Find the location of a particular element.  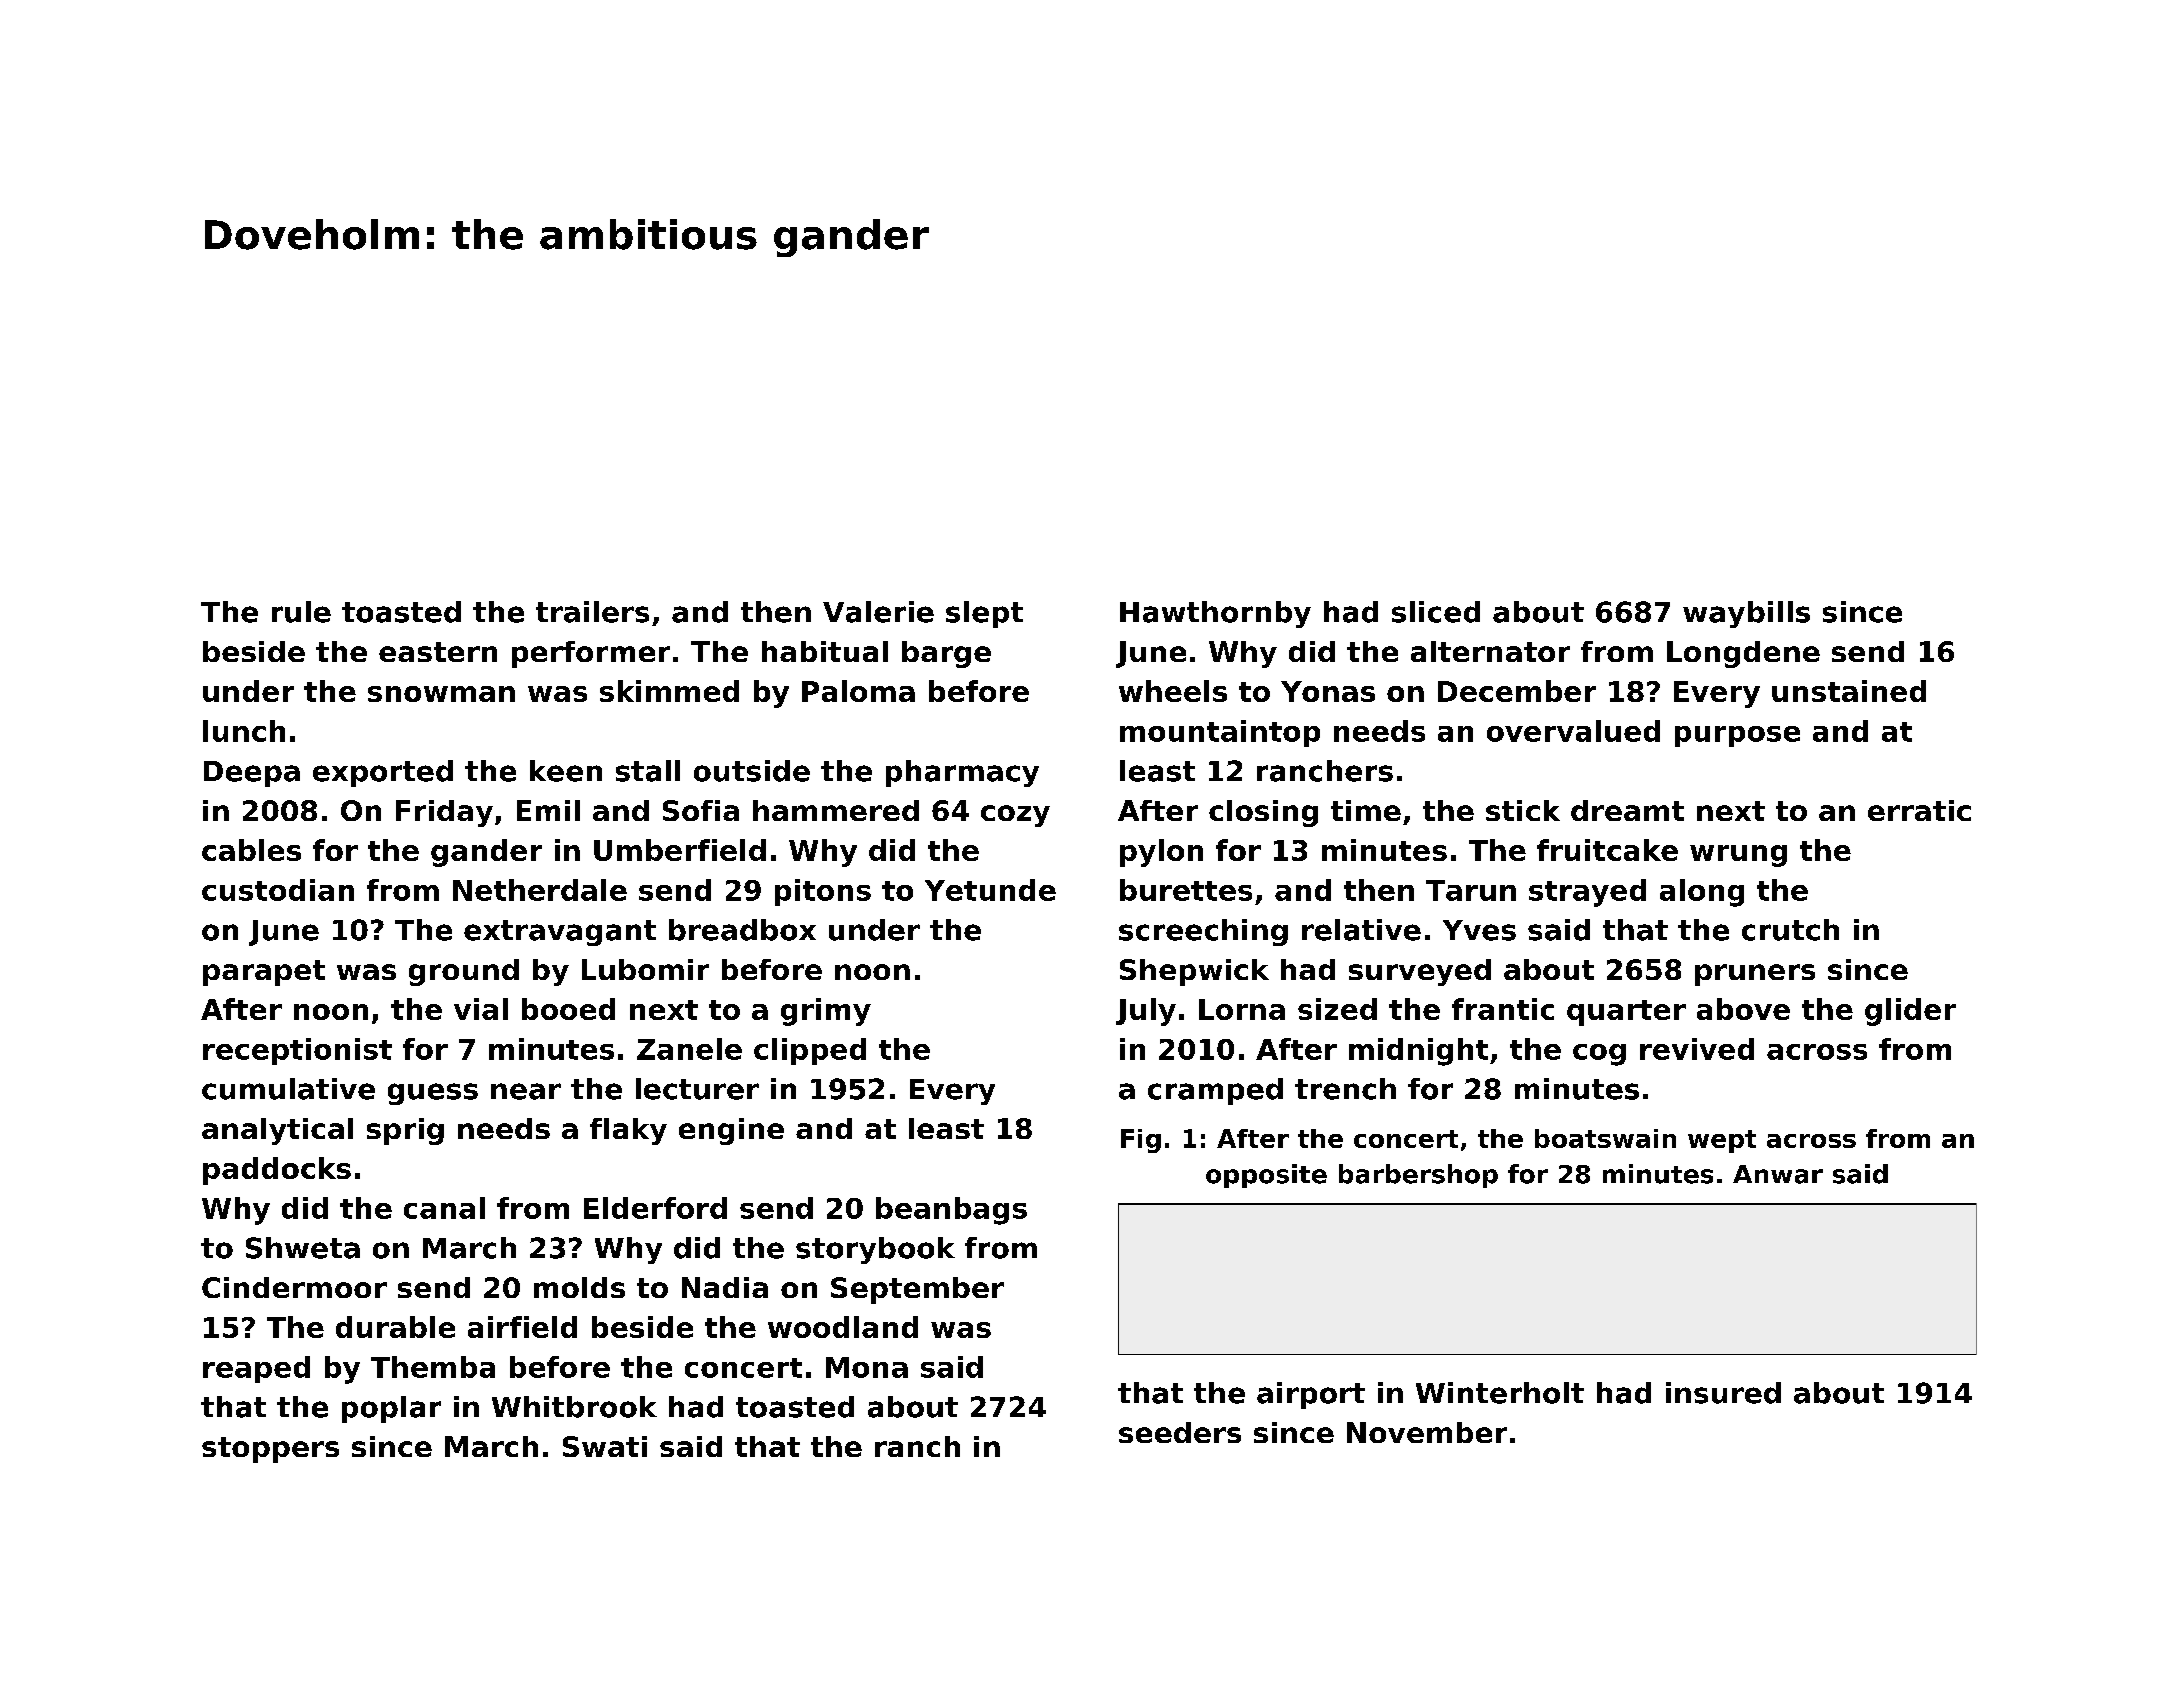

wept is located at coordinates (1722, 1141).
